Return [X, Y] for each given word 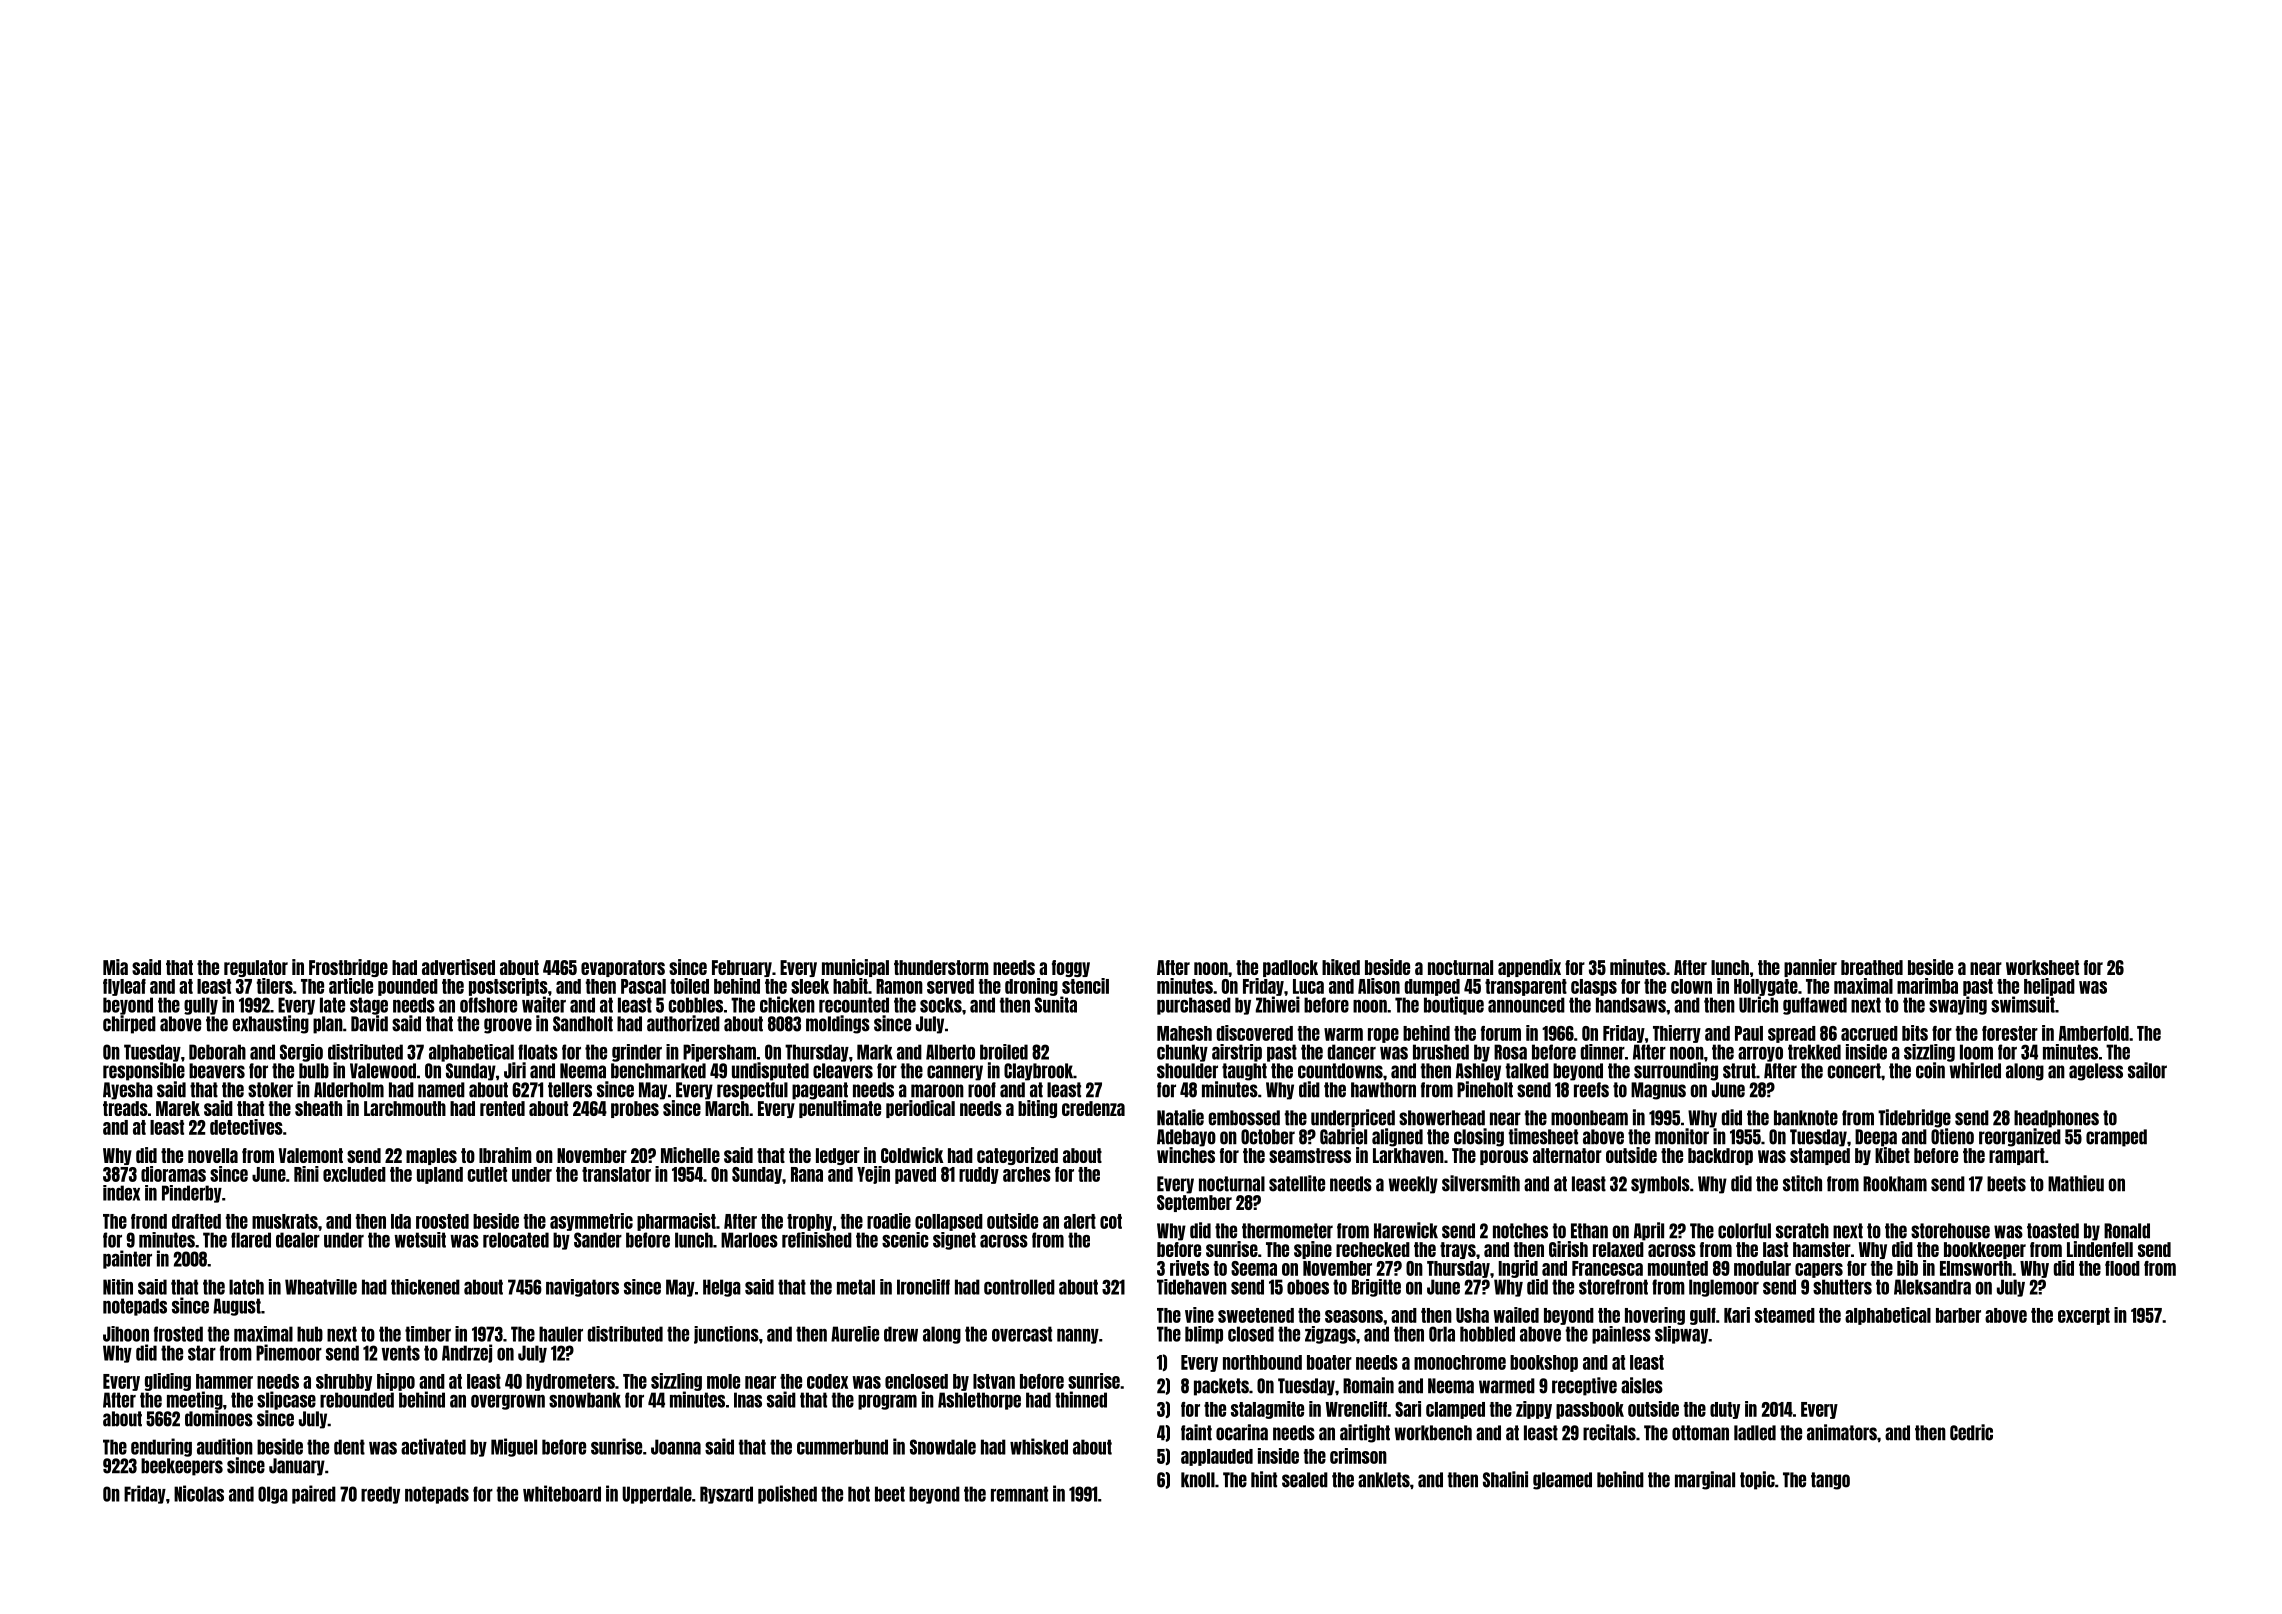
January [297, 1467]
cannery [955, 1073]
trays [1458, 1250]
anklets [1384, 1480]
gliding [168, 1382]
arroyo [1760, 1054]
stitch [1802, 1183]
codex [827, 1381]
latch [246, 1287]
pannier [1810, 968]
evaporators [623, 968]
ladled [1755, 1433]
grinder [637, 1053]
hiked [1341, 967]
